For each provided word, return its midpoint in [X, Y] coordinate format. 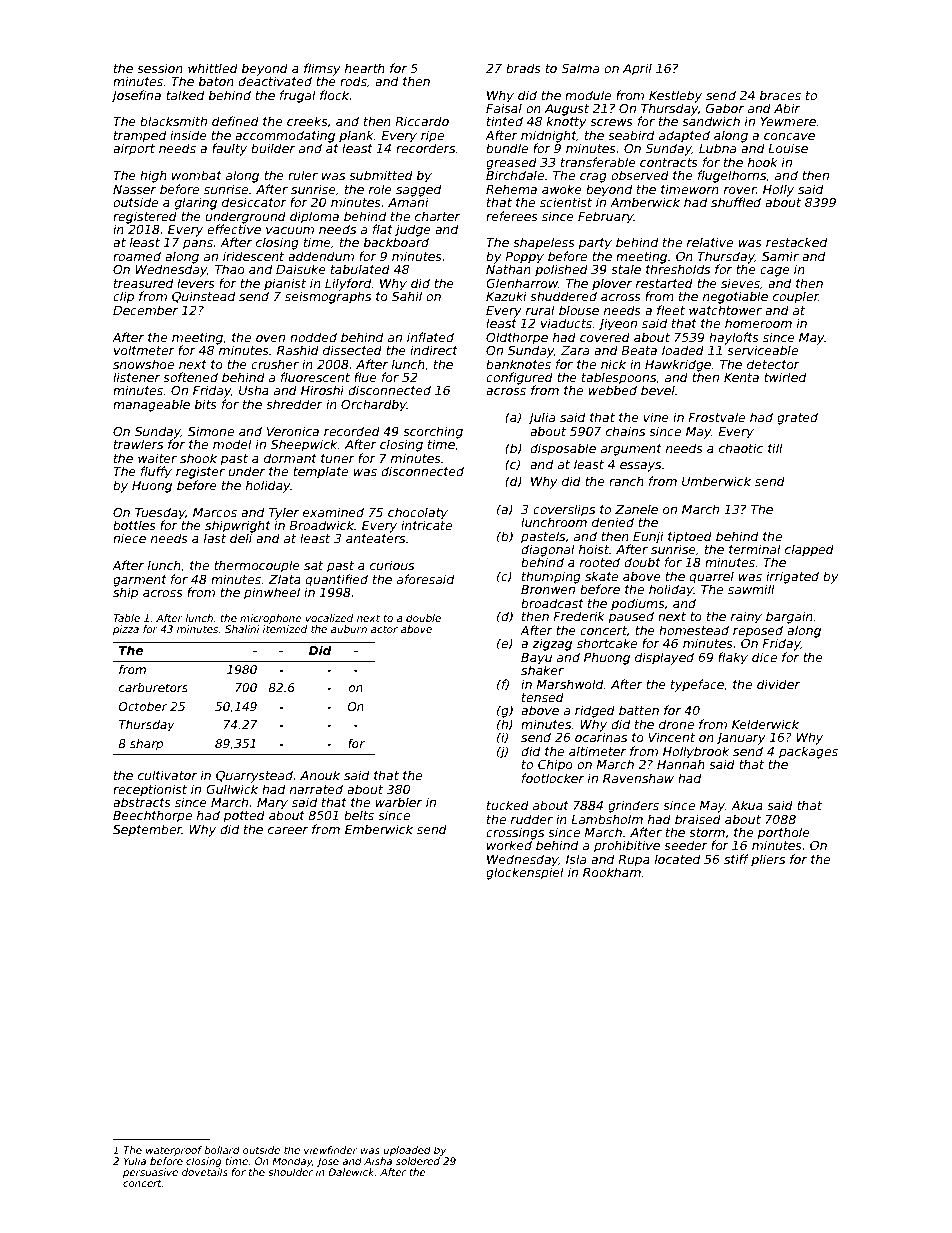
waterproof [174, 1151]
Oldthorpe [517, 338]
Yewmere [788, 121]
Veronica [293, 431]
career [288, 830]
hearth [365, 68]
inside [188, 135]
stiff [736, 859]
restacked [796, 242]
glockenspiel [525, 873]
